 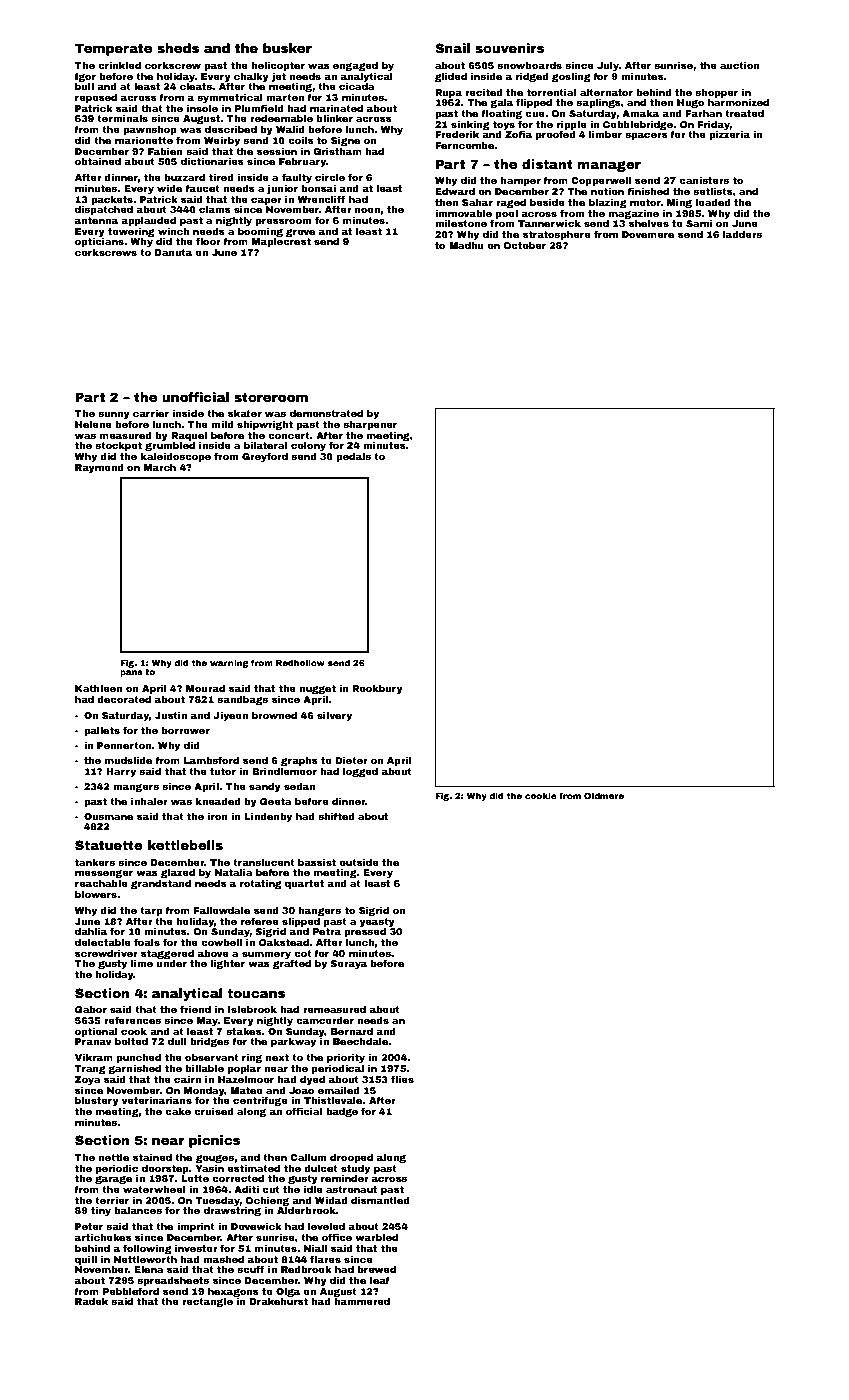 What do you see at coordinates (178, 48) in the page?
I see `sheds` at bounding box center [178, 48].
